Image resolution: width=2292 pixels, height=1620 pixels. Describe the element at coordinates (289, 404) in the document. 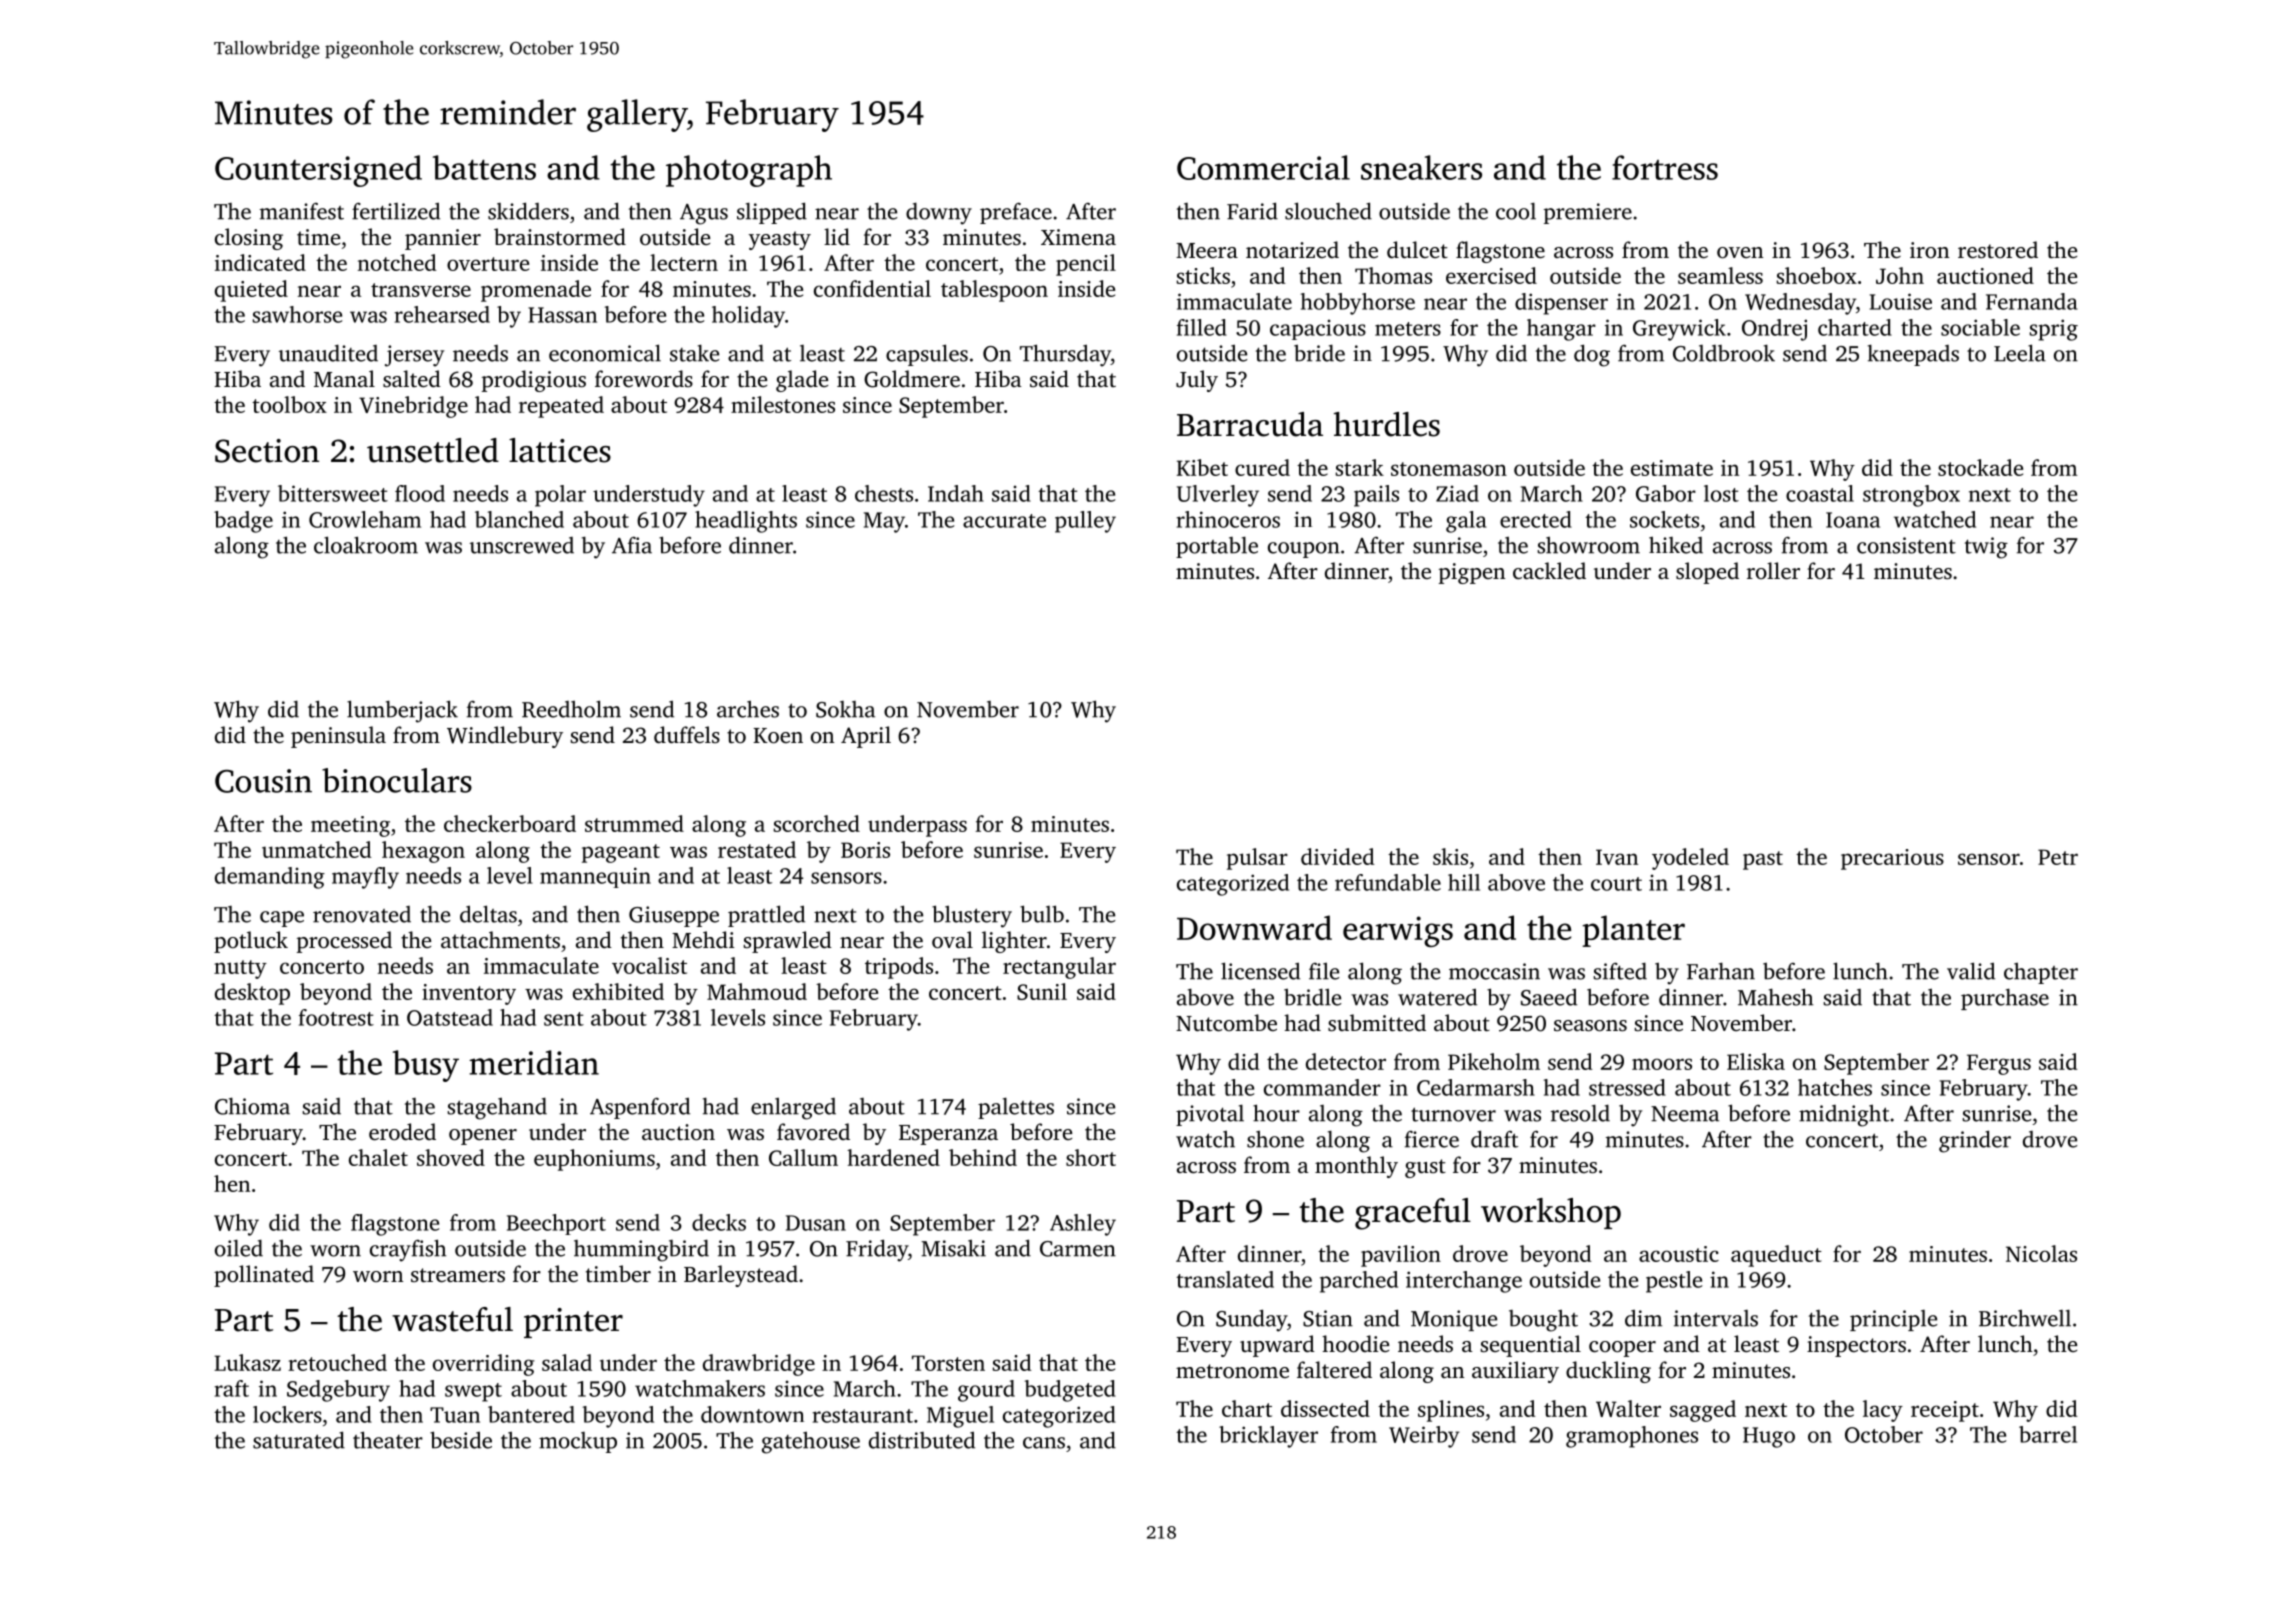

I see `toolbox` at that location.
